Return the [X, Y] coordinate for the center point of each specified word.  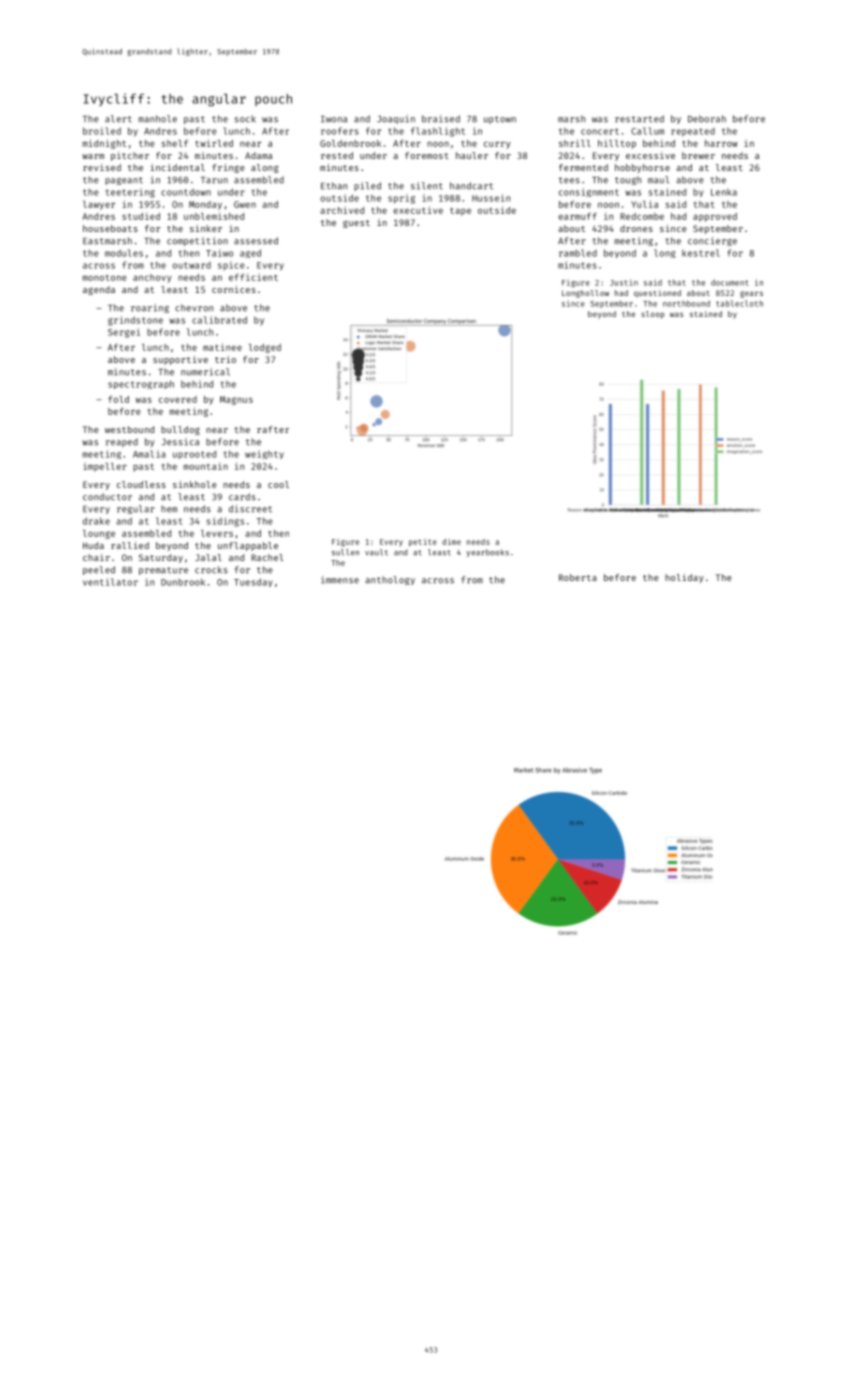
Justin [624, 282]
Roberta [578, 577]
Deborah [707, 119]
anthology [390, 580]
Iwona [334, 119]
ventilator [110, 582]
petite [423, 543]
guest [356, 224]
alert [118, 119]
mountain [205, 466]
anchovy [152, 278]
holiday [684, 578]
